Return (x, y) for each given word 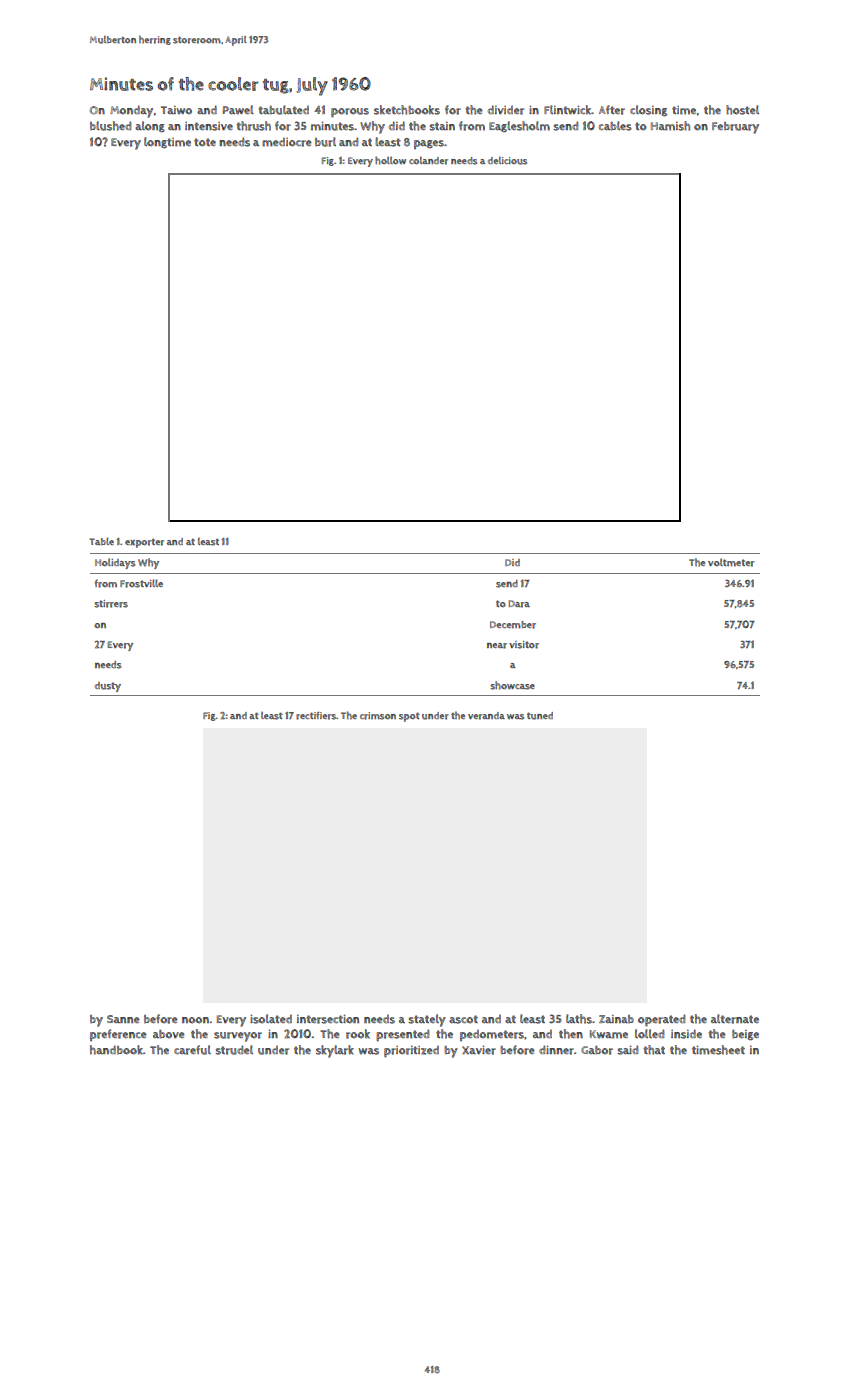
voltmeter (731, 562)
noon (195, 1020)
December (513, 625)
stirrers (111, 604)
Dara (519, 604)
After (612, 110)
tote (205, 142)
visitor (524, 645)
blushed (110, 126)
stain (442, 126)
